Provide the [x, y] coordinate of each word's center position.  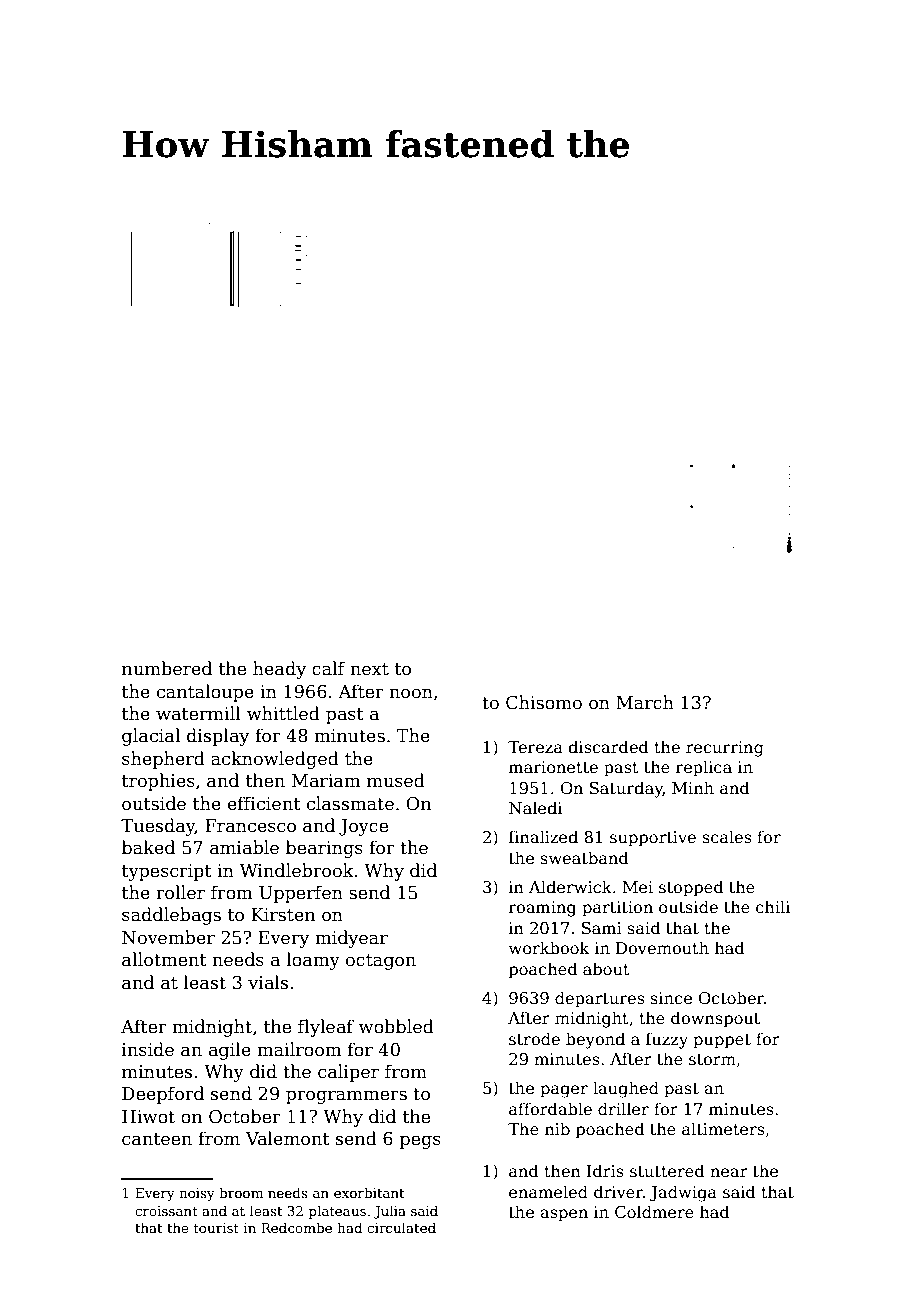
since [671, 998]
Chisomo [544, 702]
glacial [151, 737]
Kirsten [283, 915]
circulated [401, 1227]
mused [396, 780]
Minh [693, 787]
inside [148, 1049]
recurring [725, 749]
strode [534, 1039]
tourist [216, 1228]
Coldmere [654, 1212]
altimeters [723, 1129]
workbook [549, 948]
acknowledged [275, 760]
